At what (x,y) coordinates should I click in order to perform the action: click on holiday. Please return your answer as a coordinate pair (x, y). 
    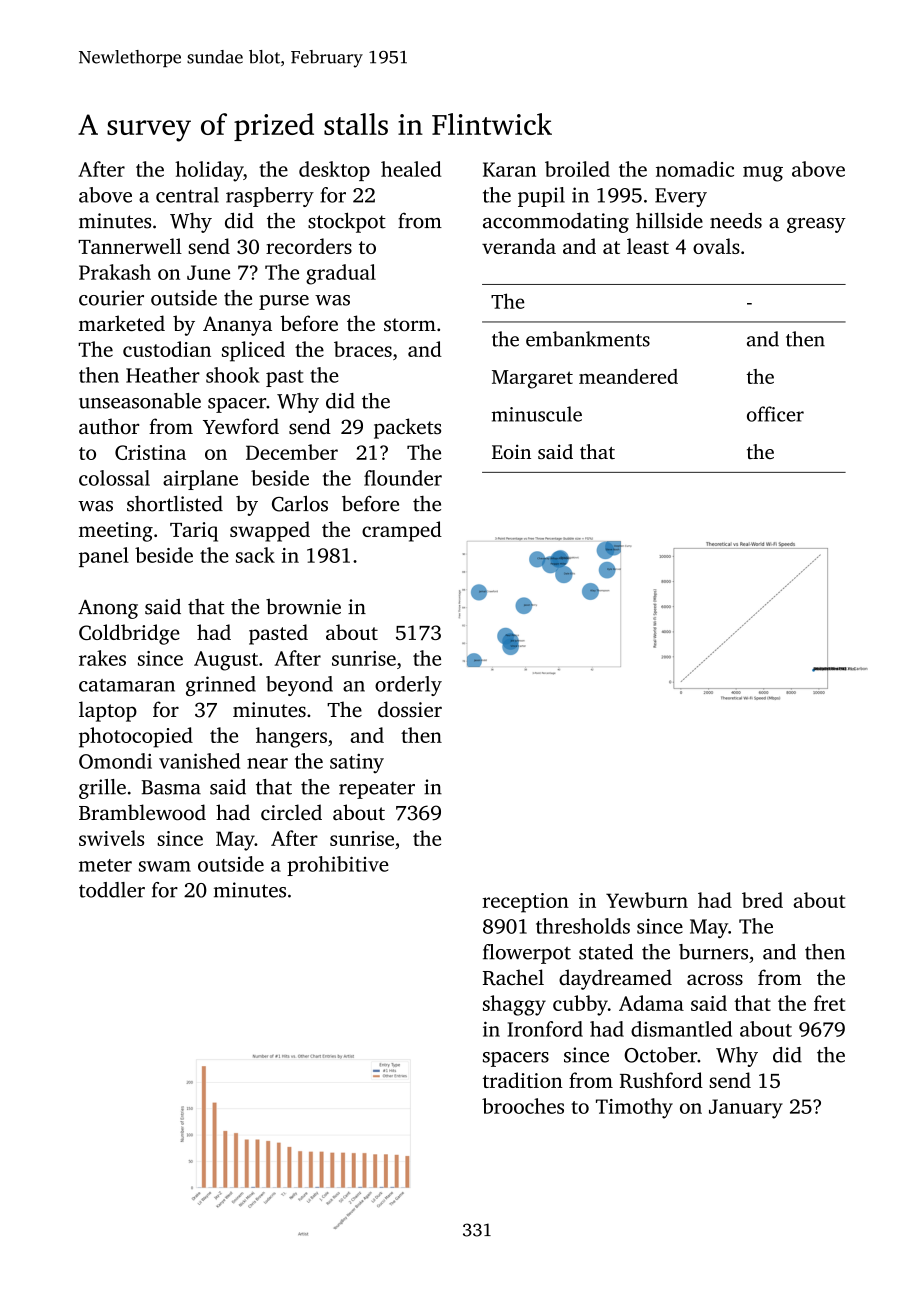
    Looking at the image, I should click on (209, 171).
